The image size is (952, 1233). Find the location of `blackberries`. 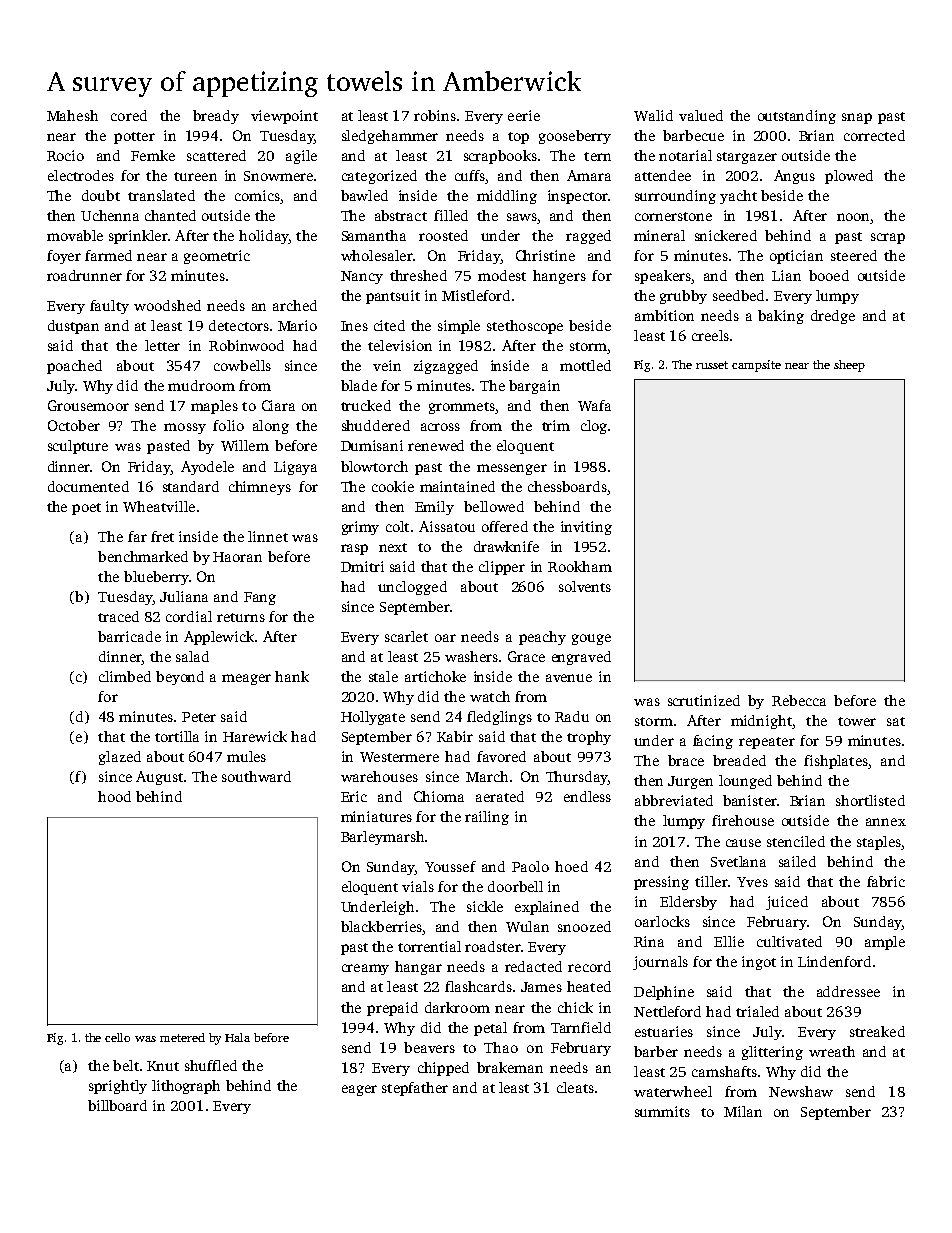

blackberries is located at coordinates (381, 926).
